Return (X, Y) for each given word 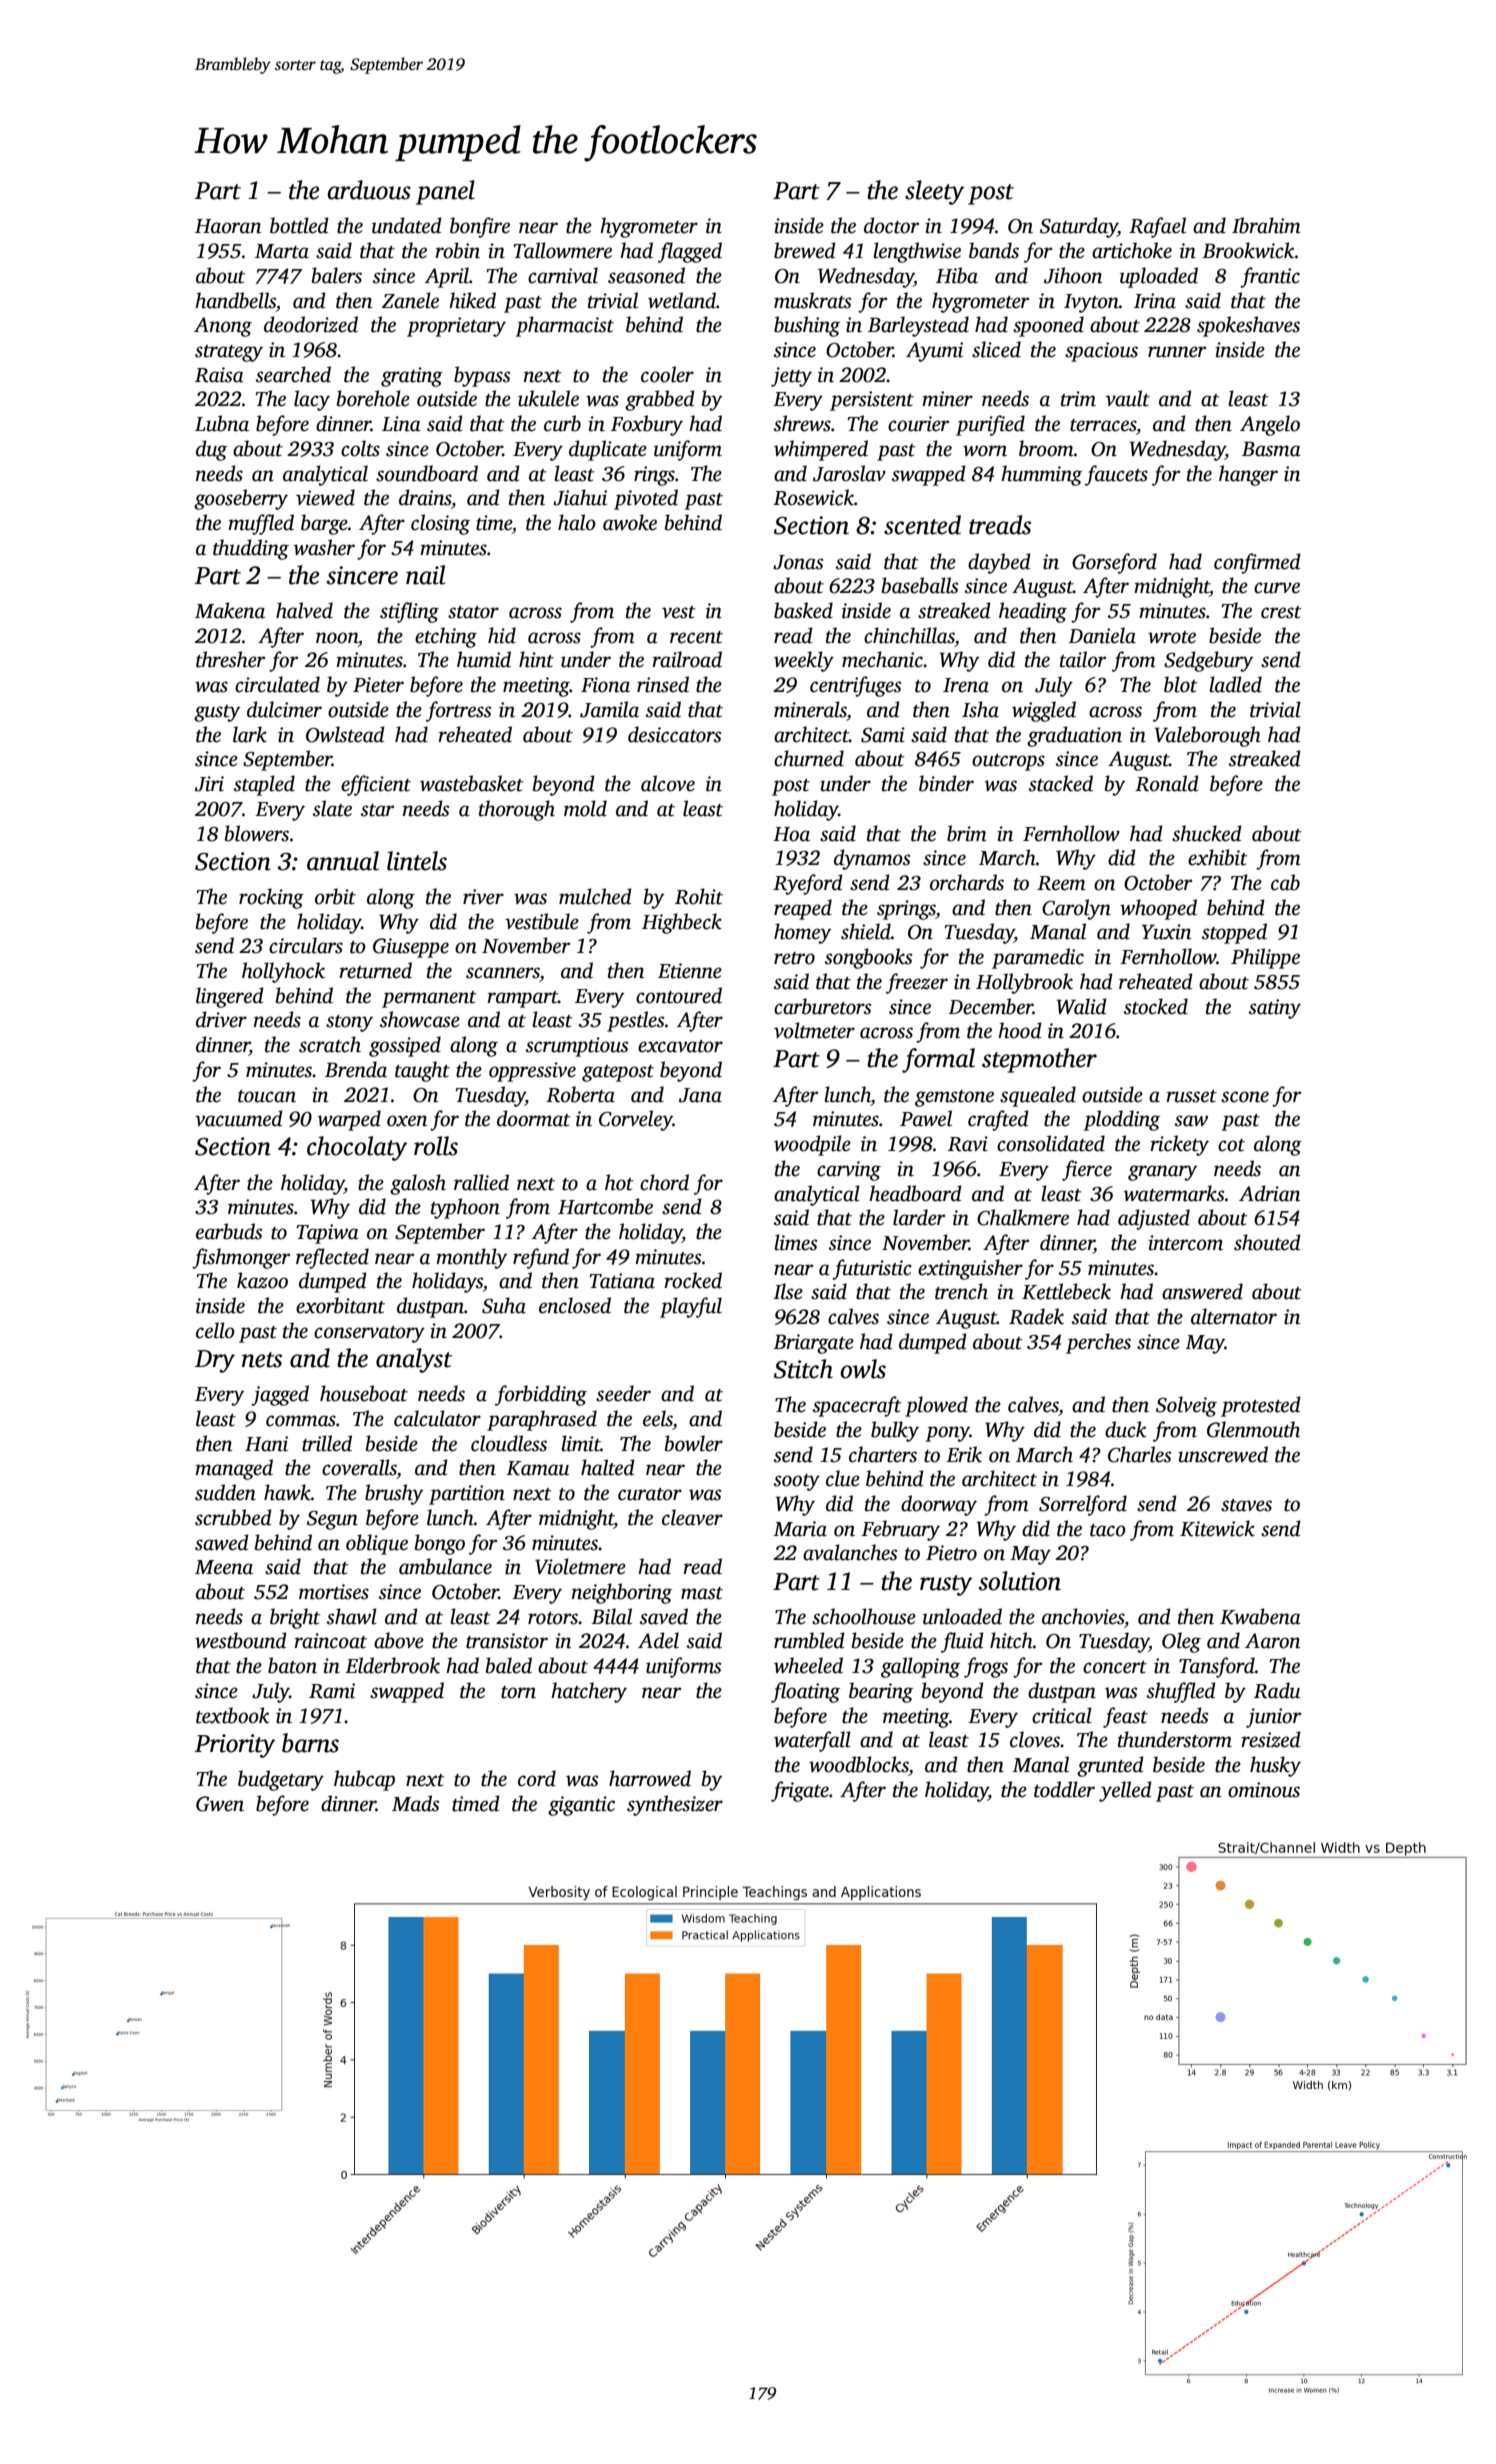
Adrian (1269, 1193)
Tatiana (622, 1281)
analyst (414, 1360)
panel (445, 192)
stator (473, 612)
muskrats (812, 300)
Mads (415, 1803)
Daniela (1102, 635)
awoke (630, 522)
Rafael (1157, 227)
